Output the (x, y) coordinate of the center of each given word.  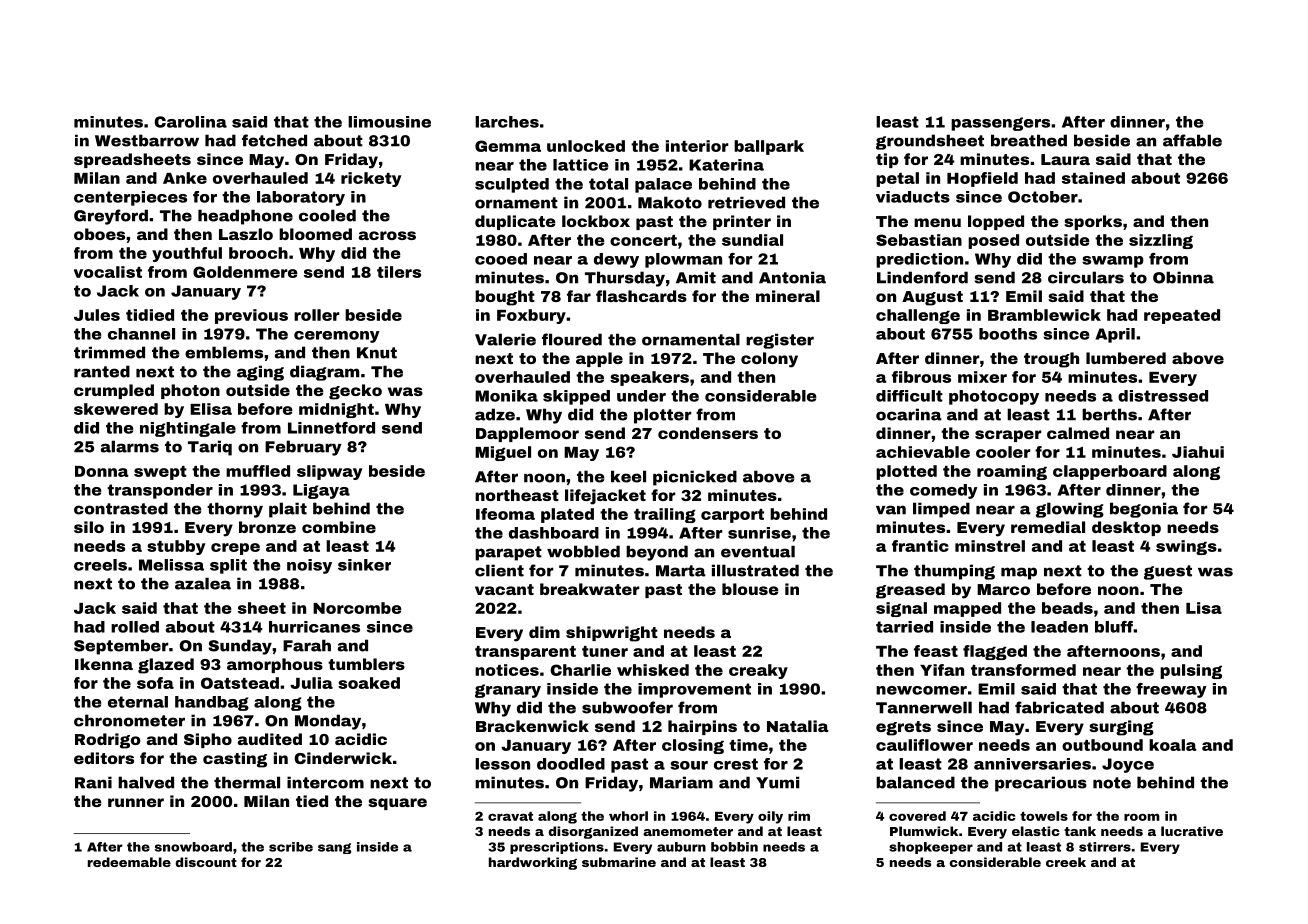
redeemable (129, 862)
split (228, 566)
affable (1192, 140)
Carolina (190, 122)
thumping (954, 572)
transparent (525, 653)
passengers (1000, 124)
